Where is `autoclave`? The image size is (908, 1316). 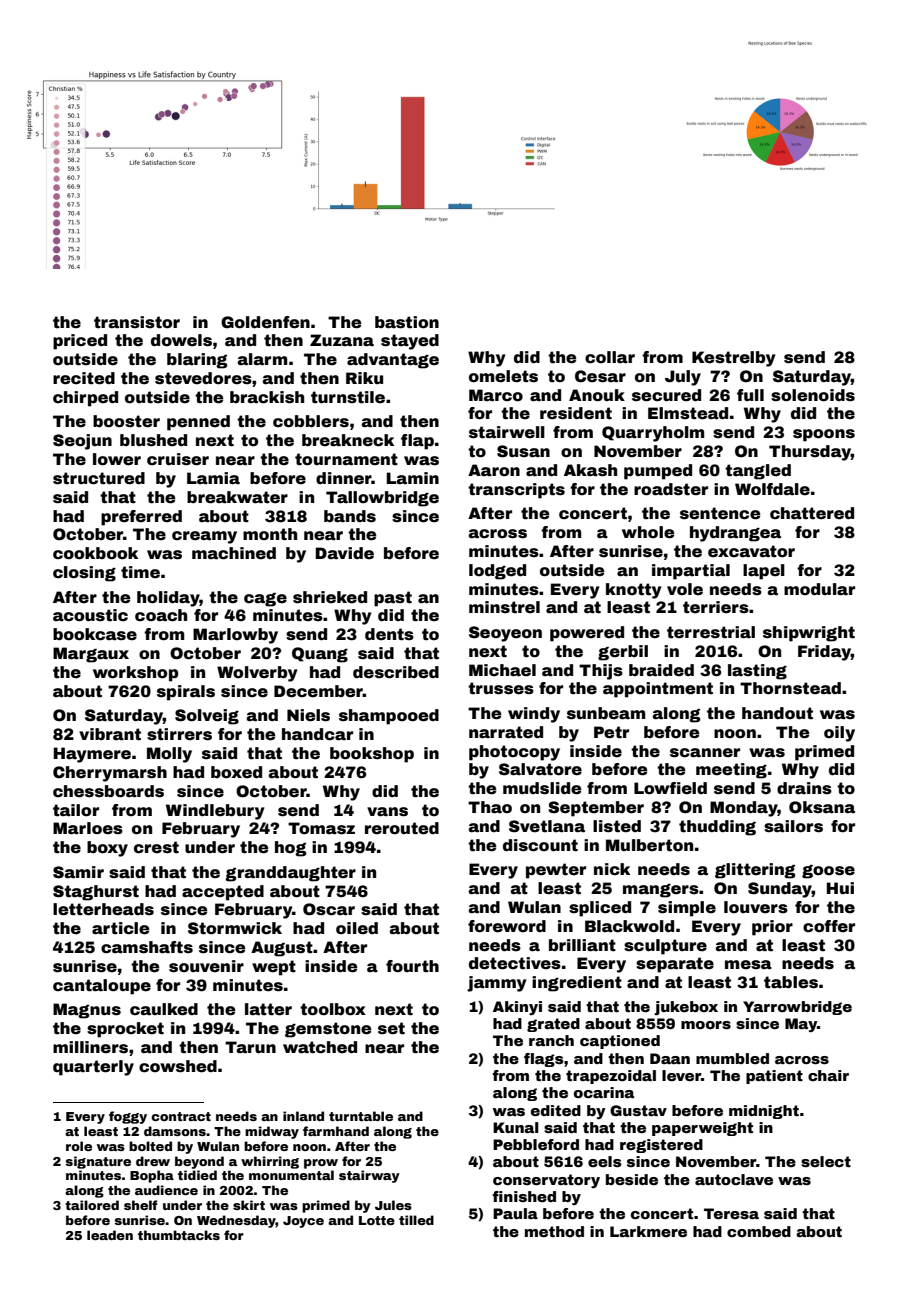
autoclave is located at coordinates (734, 1179).
